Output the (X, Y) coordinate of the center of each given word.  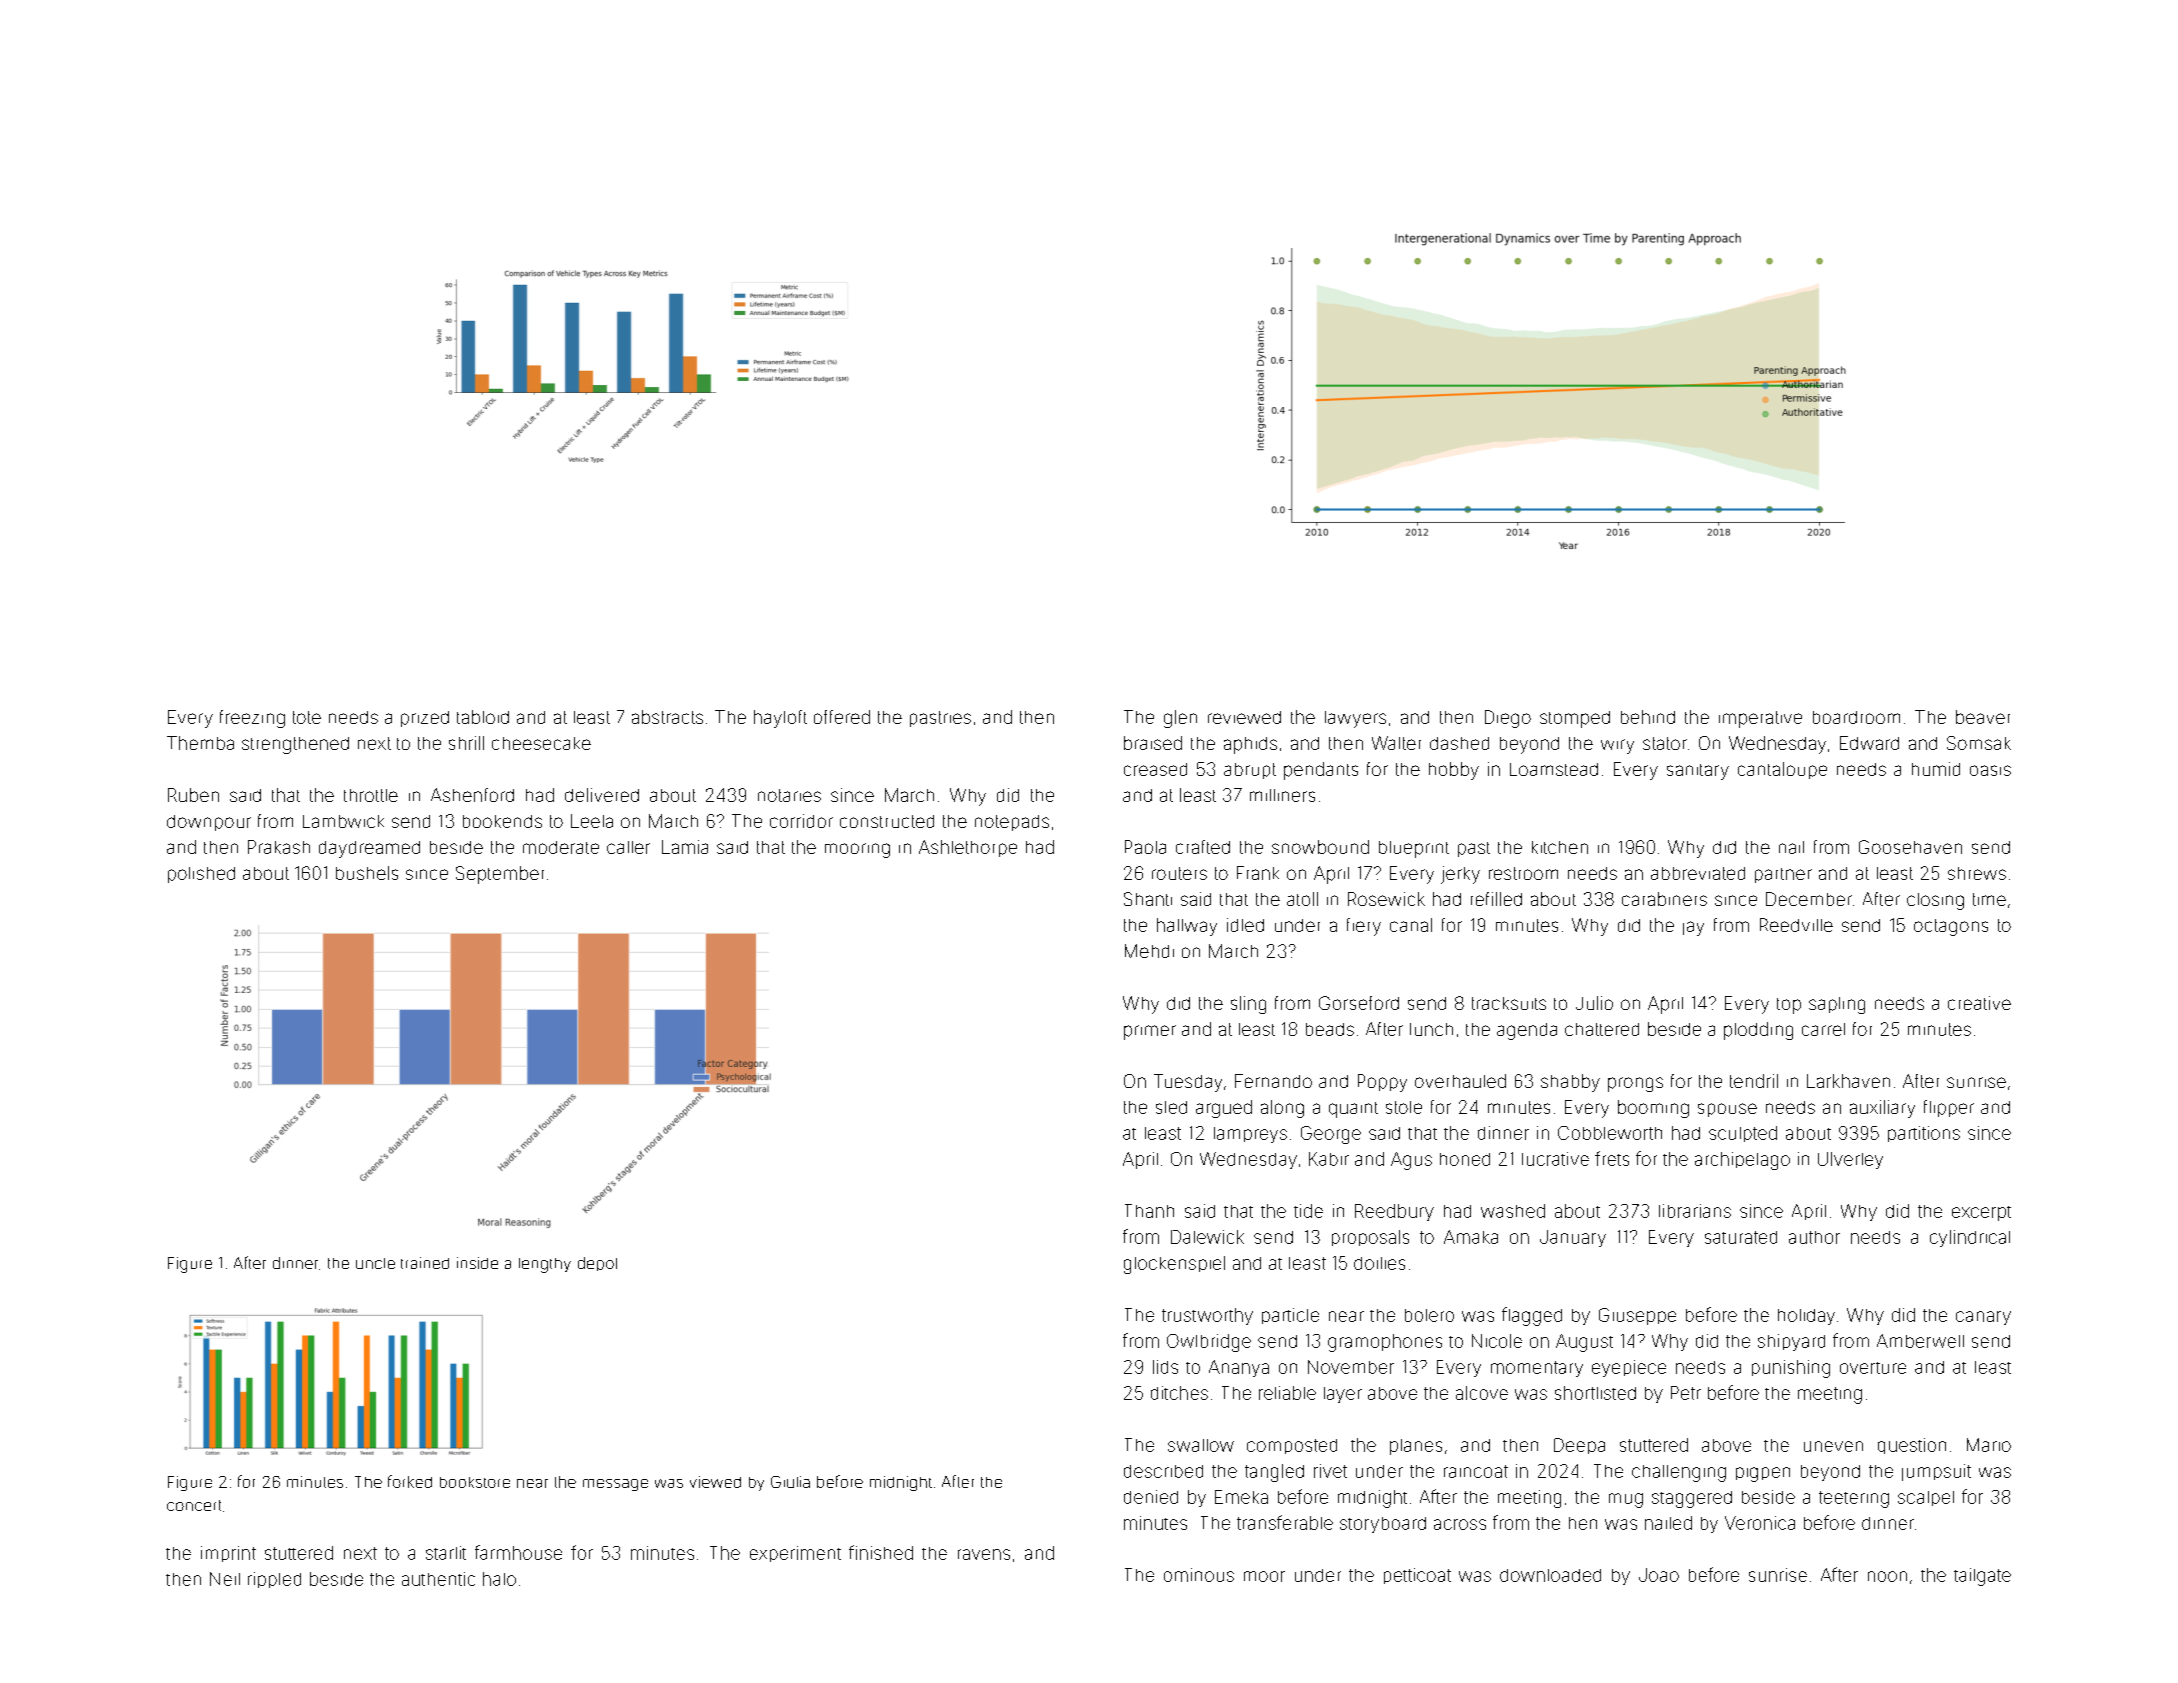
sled (1171, 1107)
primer (1150, 1032)
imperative (1760, 719)
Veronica (1760, 1523)
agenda (1527, 1031)
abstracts (667, 717)
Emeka (1241, 1497)
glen (1180, 719)
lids (1165, 1367)
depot (597, 1264)
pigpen (1763, 1474)
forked (410, 1481)
